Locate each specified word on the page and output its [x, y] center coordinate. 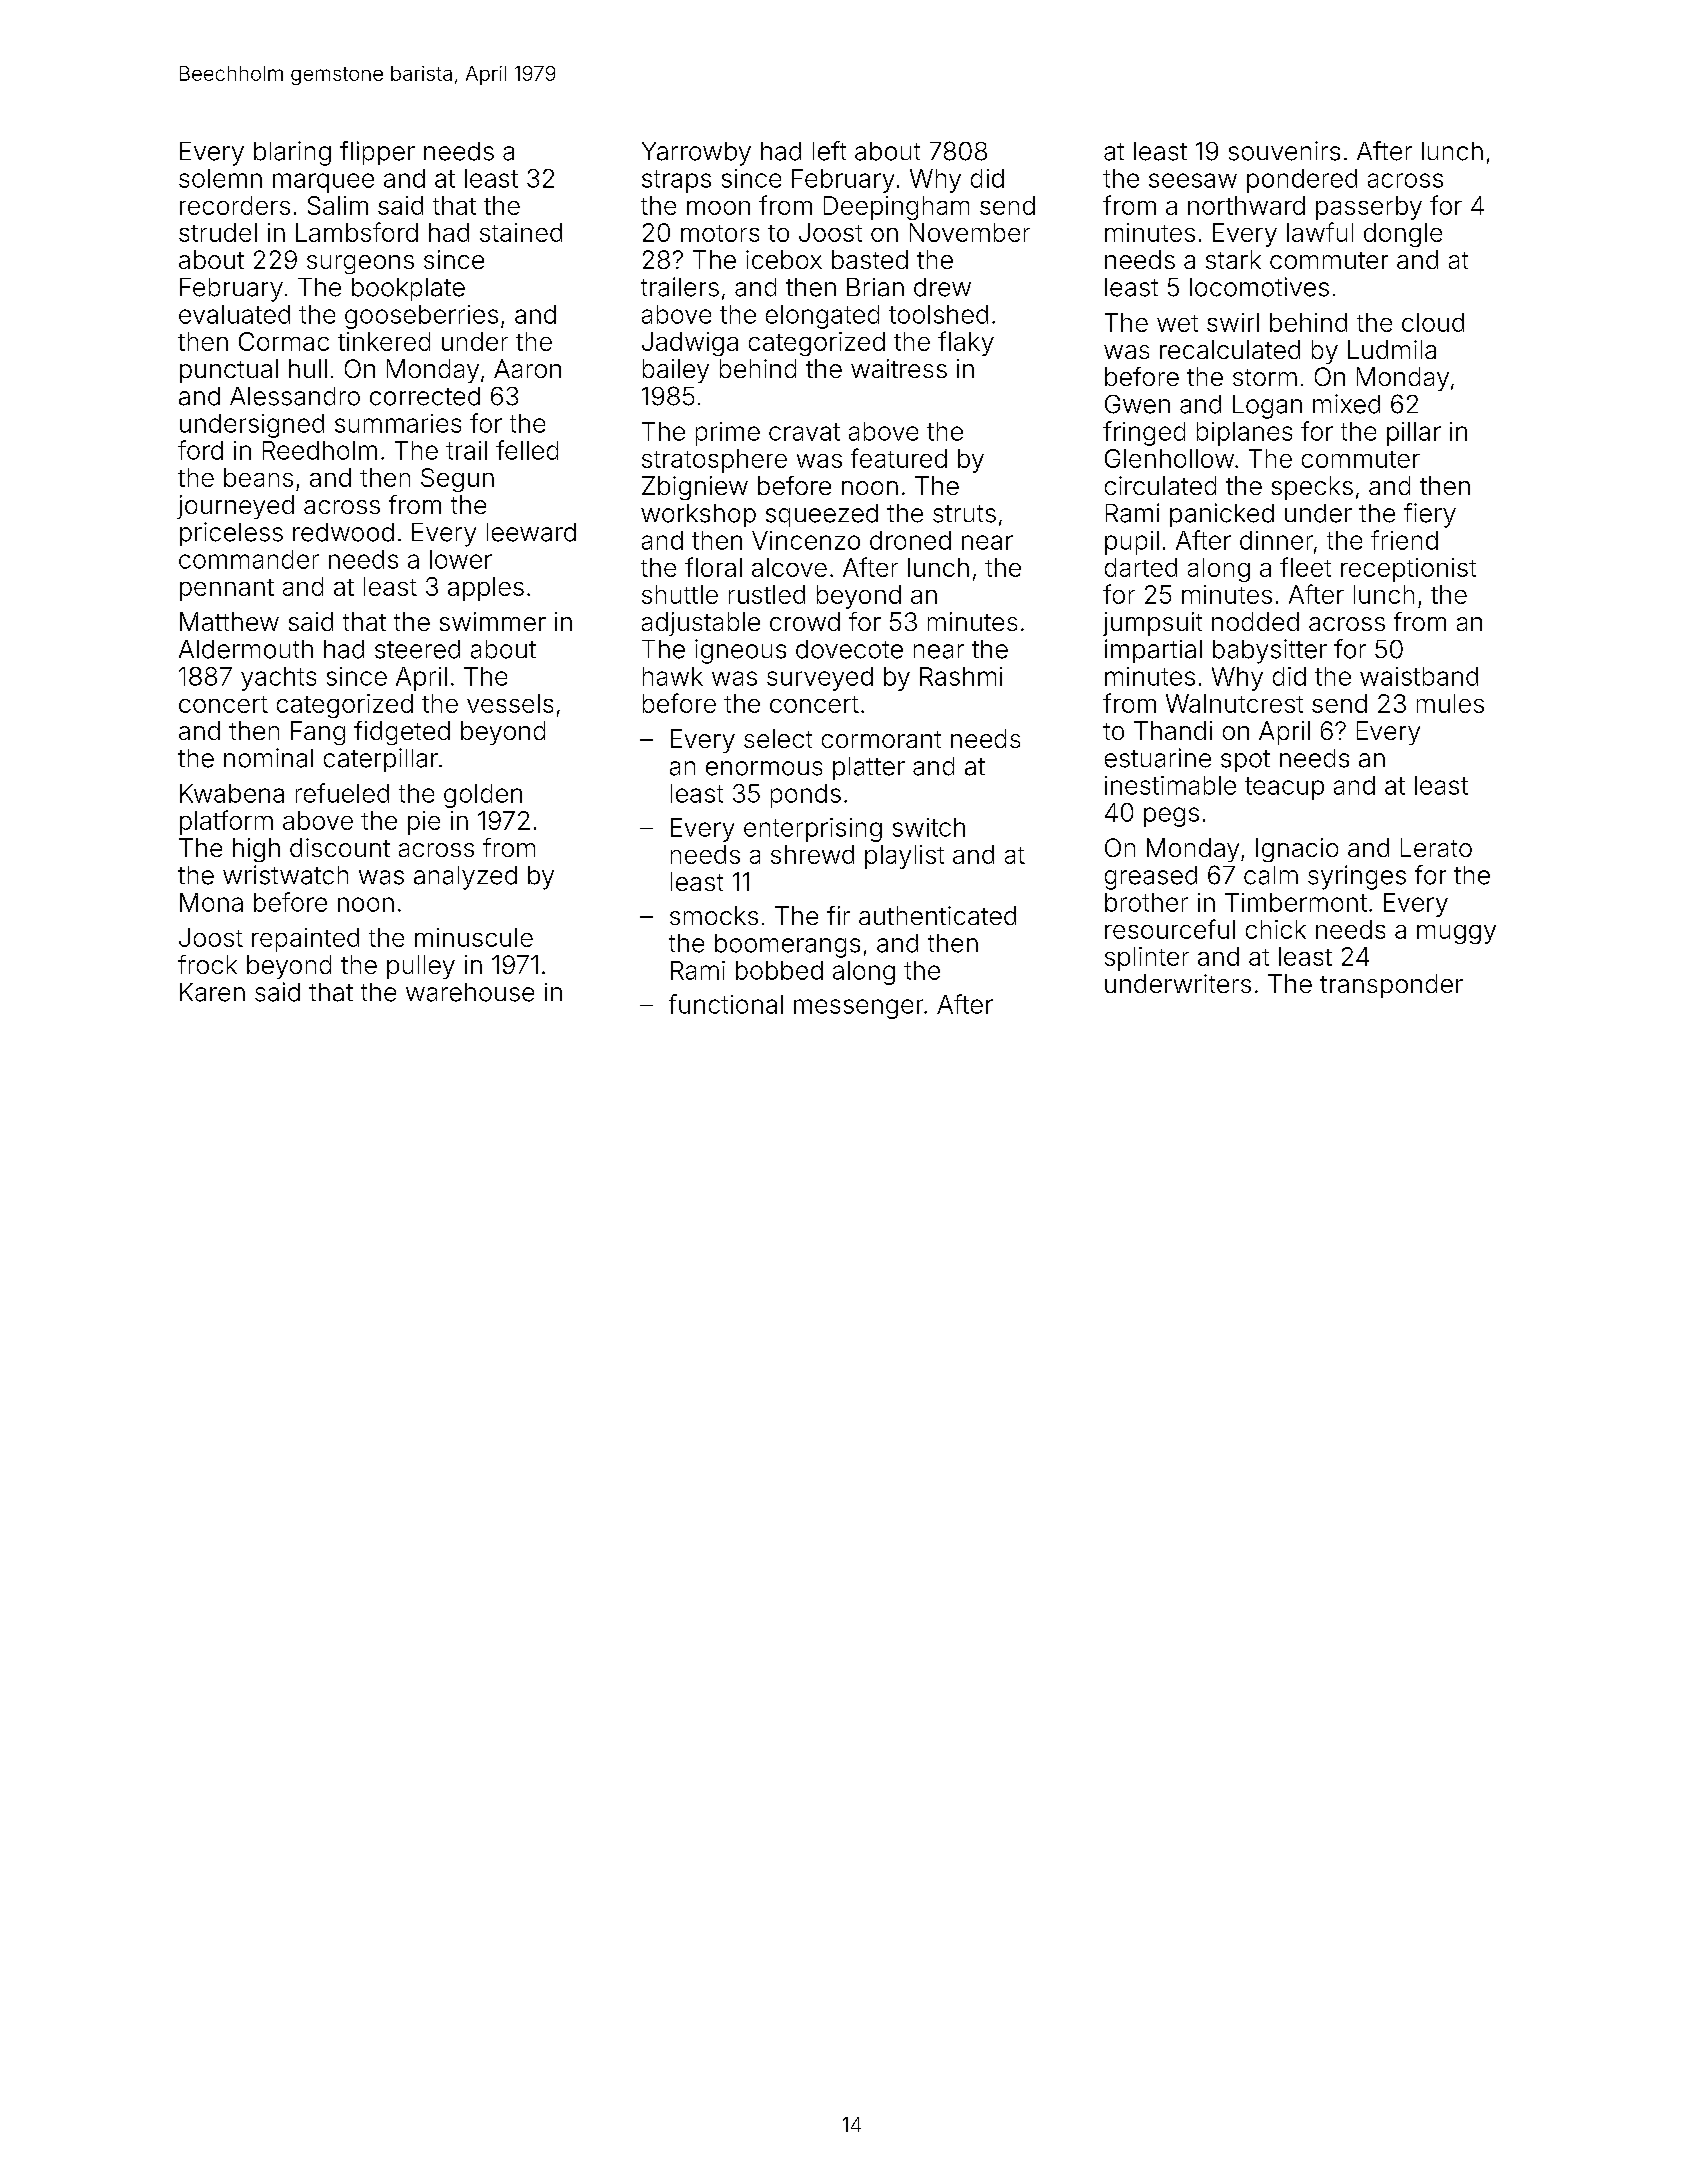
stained [521, 232]
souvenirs [1284, 151]
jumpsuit [1152, 624]
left [829, 151]
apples [486, 589]
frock [207, 964]
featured [899, 458]
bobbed [779, 970]
